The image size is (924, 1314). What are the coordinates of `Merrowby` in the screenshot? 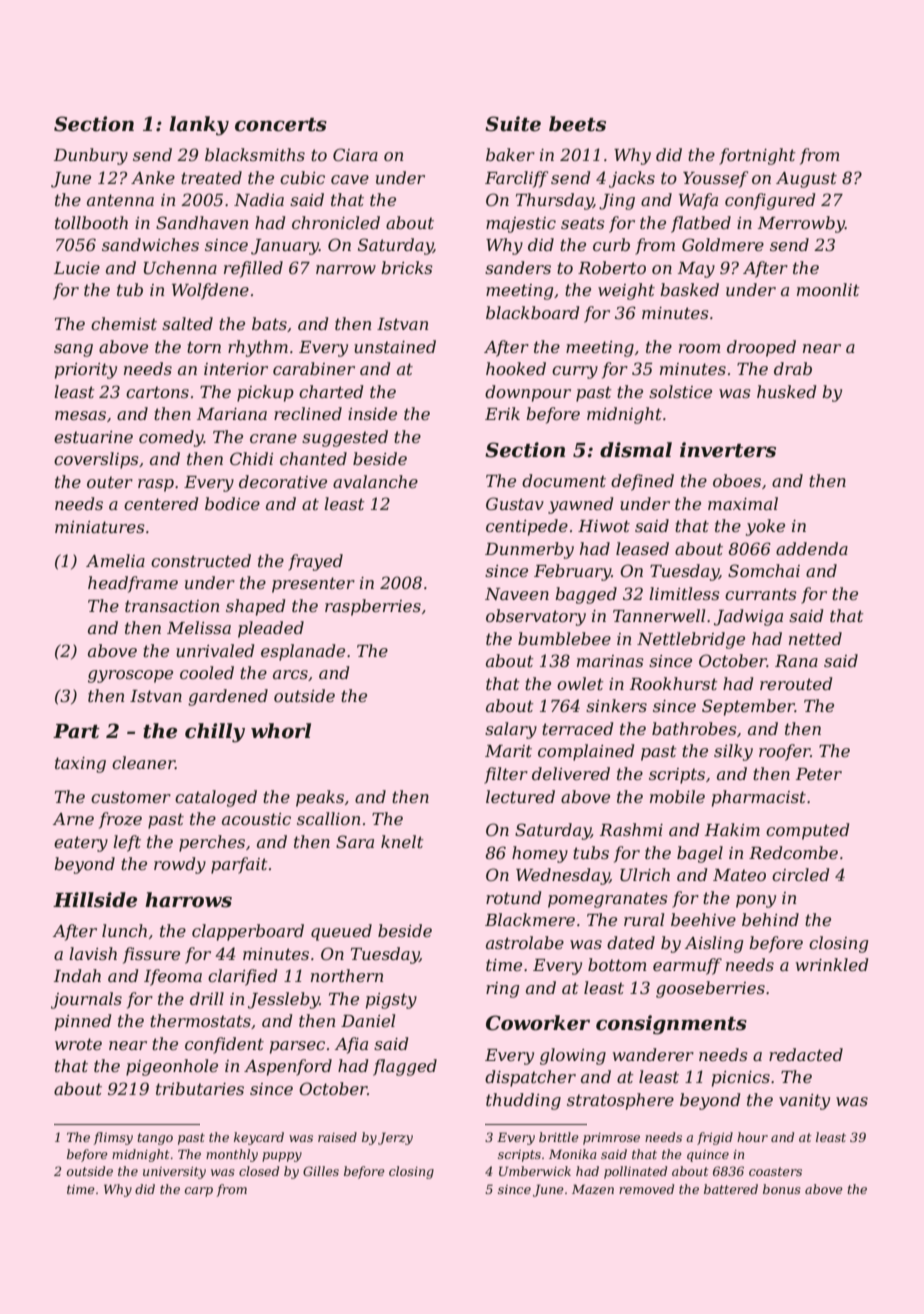 It's located at (801, 224).
